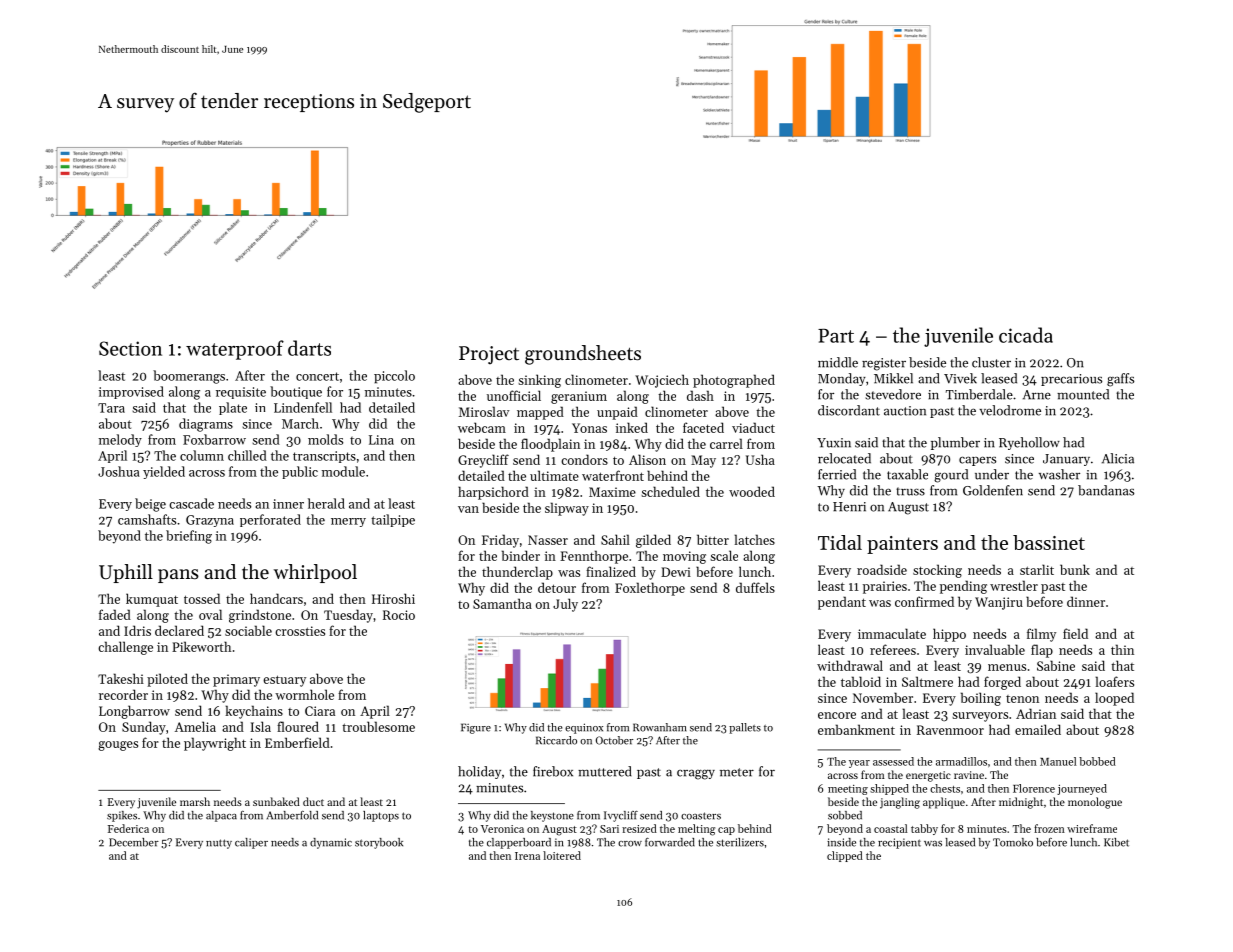 The height and width of the screenshot is (952, 1233). Describe the element at coordinates (493, 493) in the screenshot. I see `harpsichord` at that location.
